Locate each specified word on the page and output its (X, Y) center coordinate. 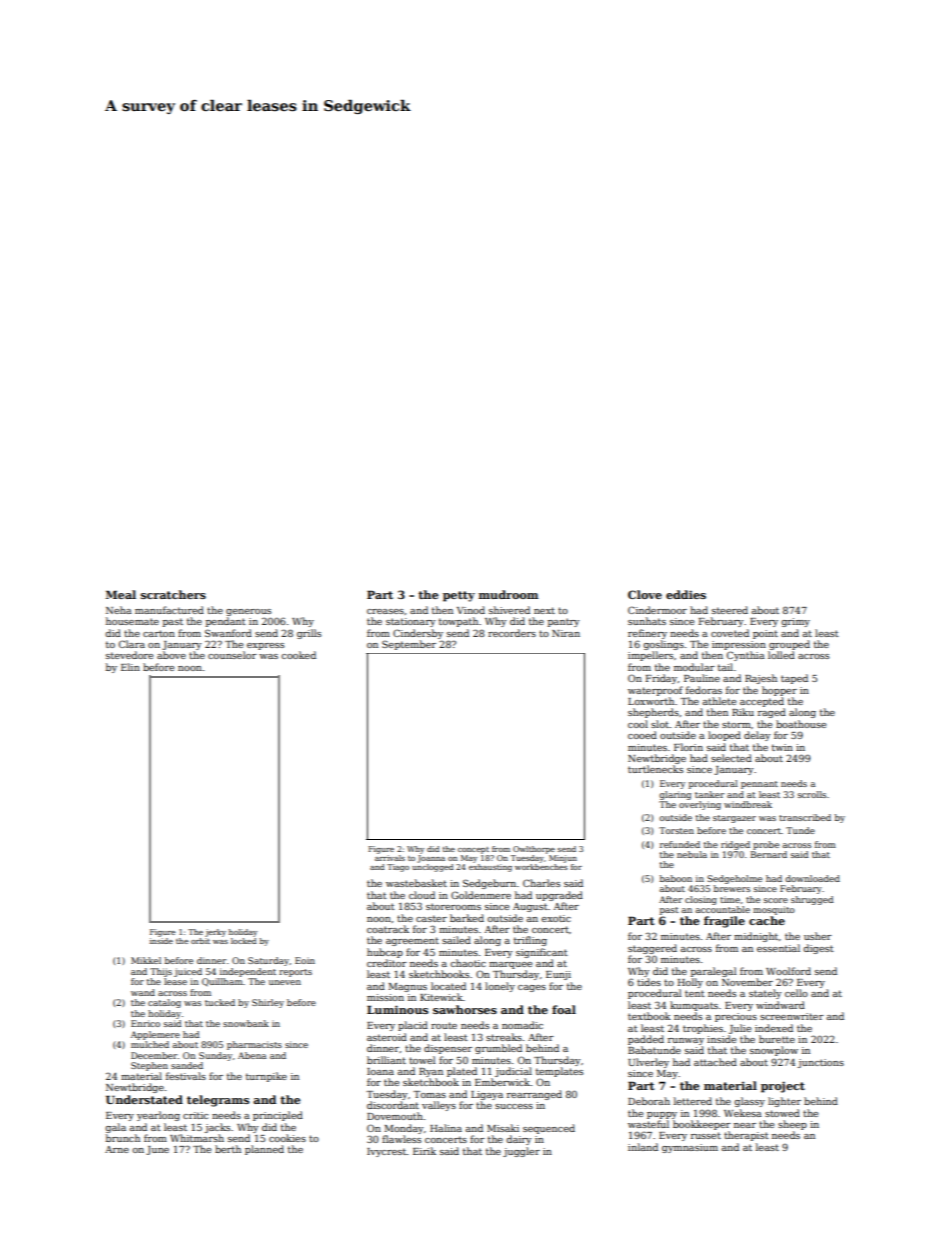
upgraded (559, 896)
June (157, 1150)
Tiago (398, 868)
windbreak (748, 804)
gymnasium (690, 1148)
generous (248, 612)
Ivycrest (387, 1152)
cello (796, 993)
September (409, 645)
